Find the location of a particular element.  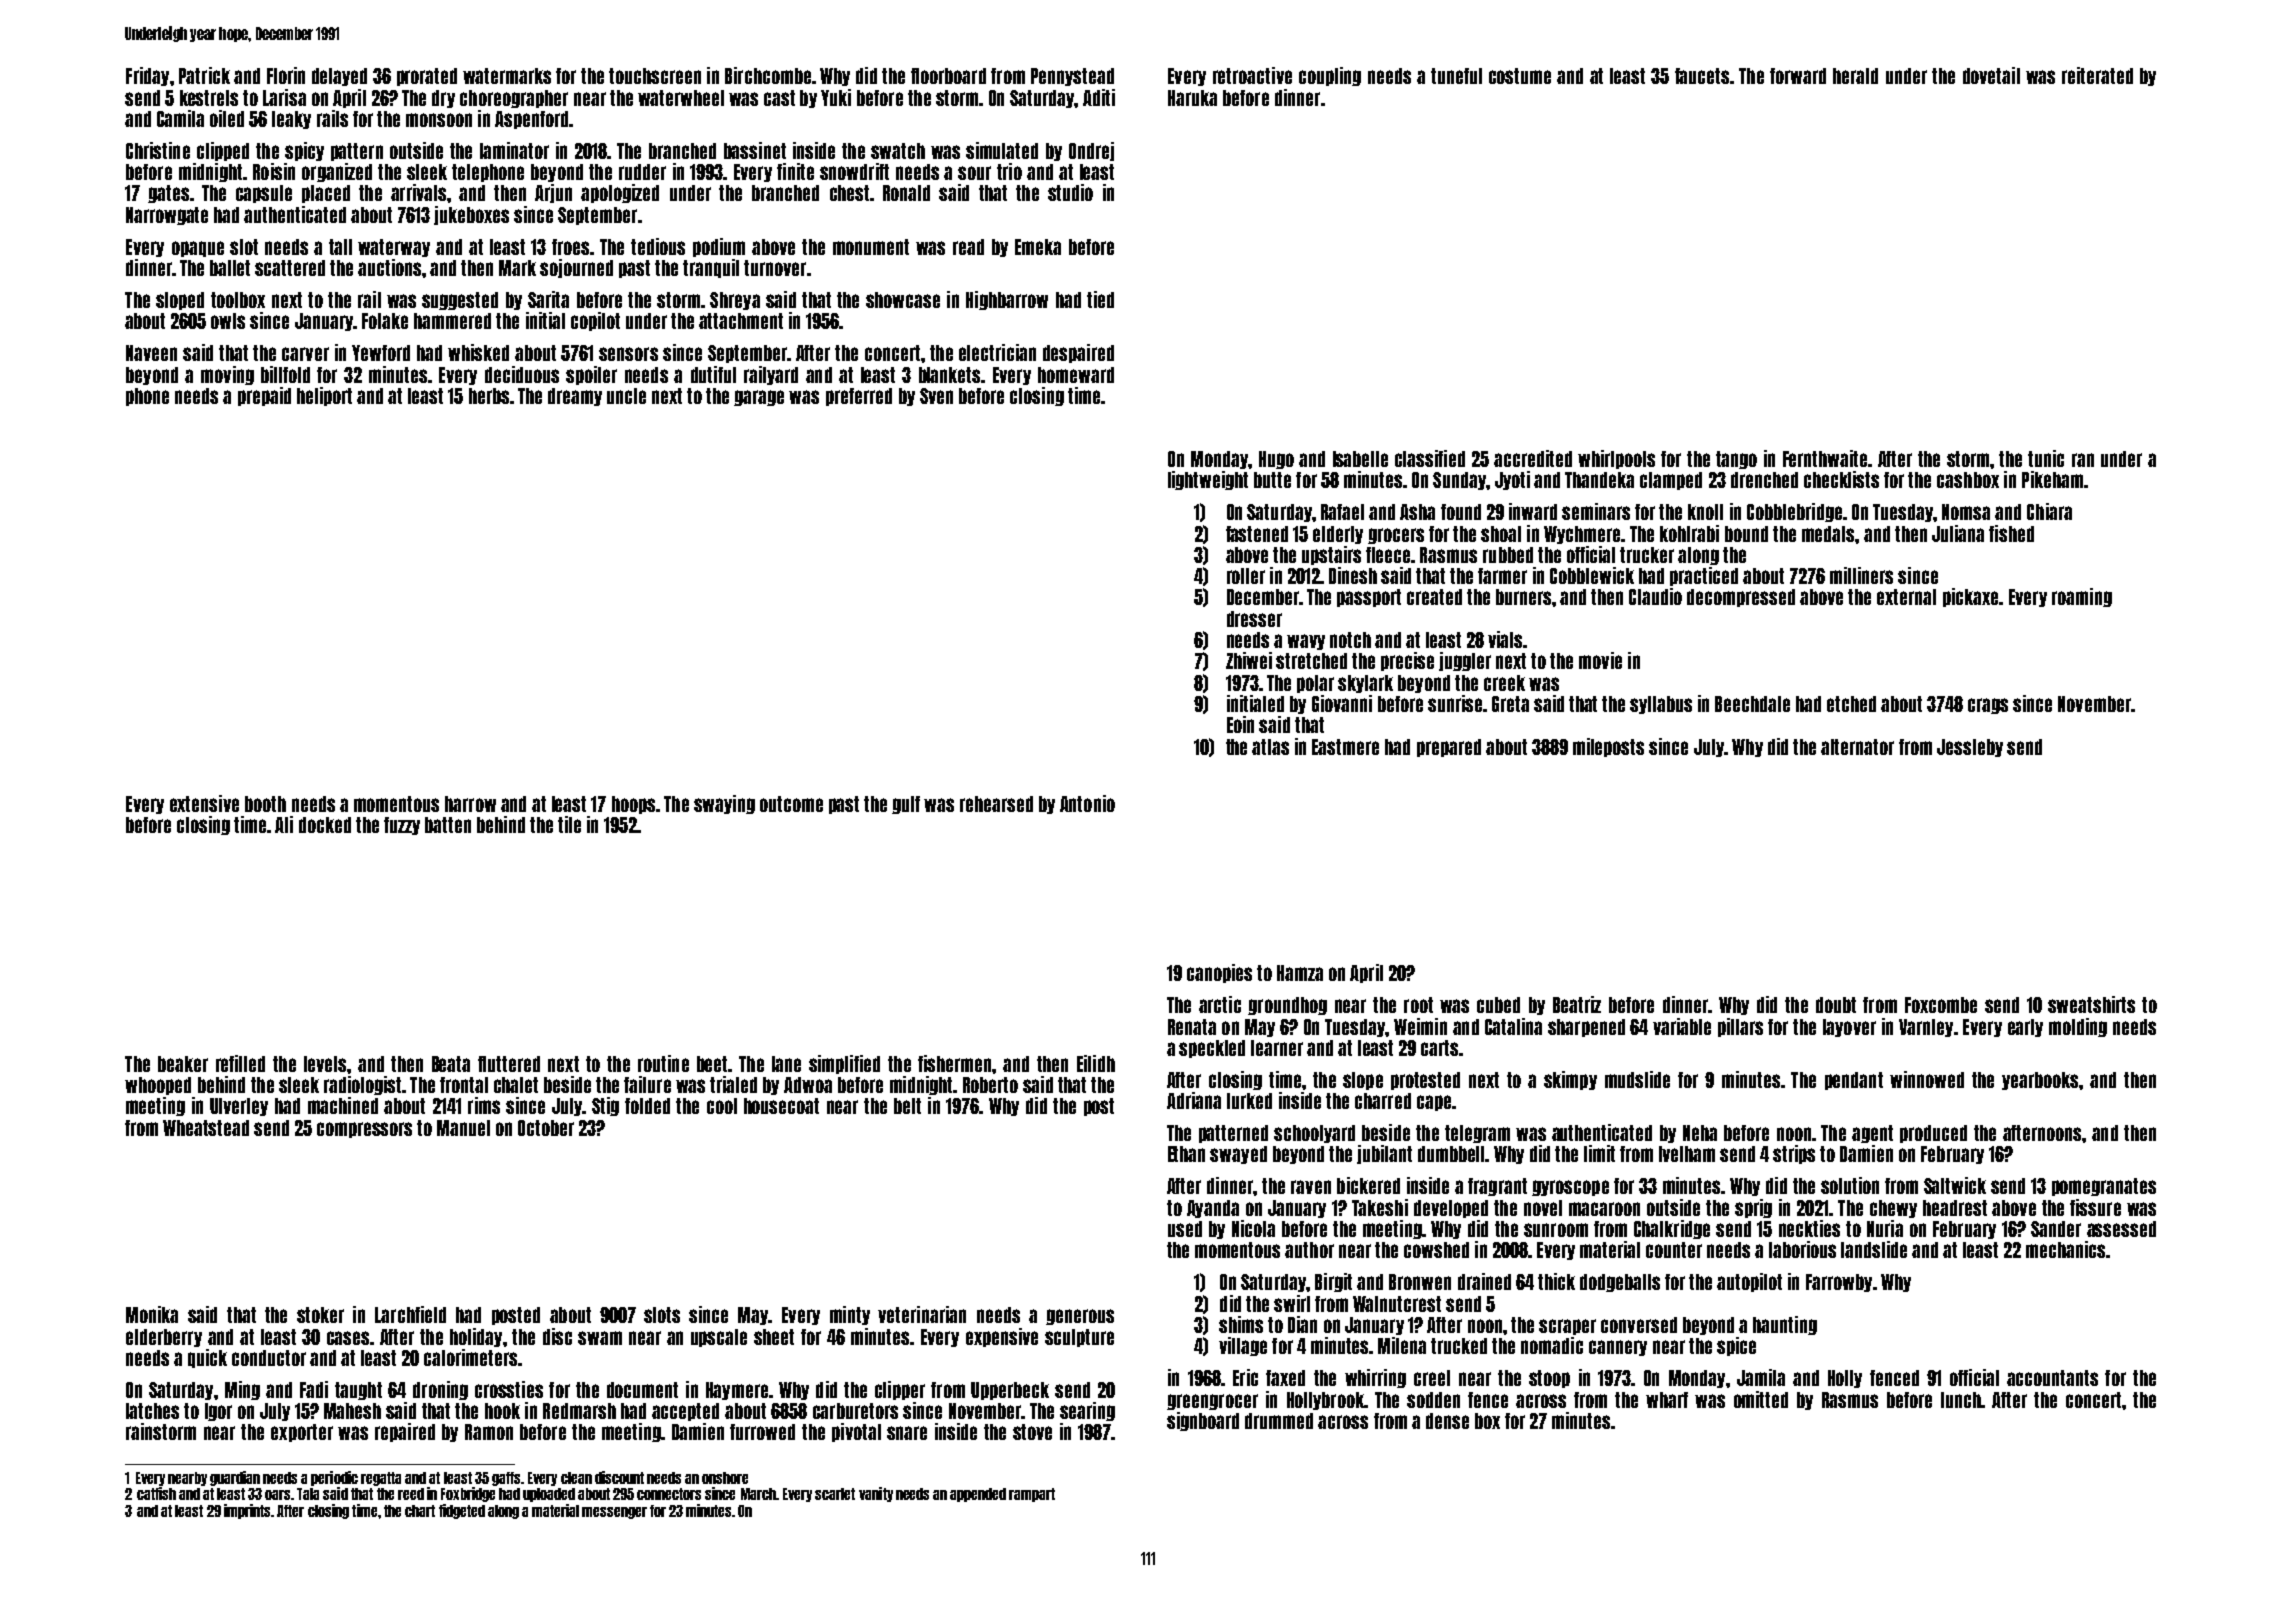

document is located at coordinates (642, 1390).
